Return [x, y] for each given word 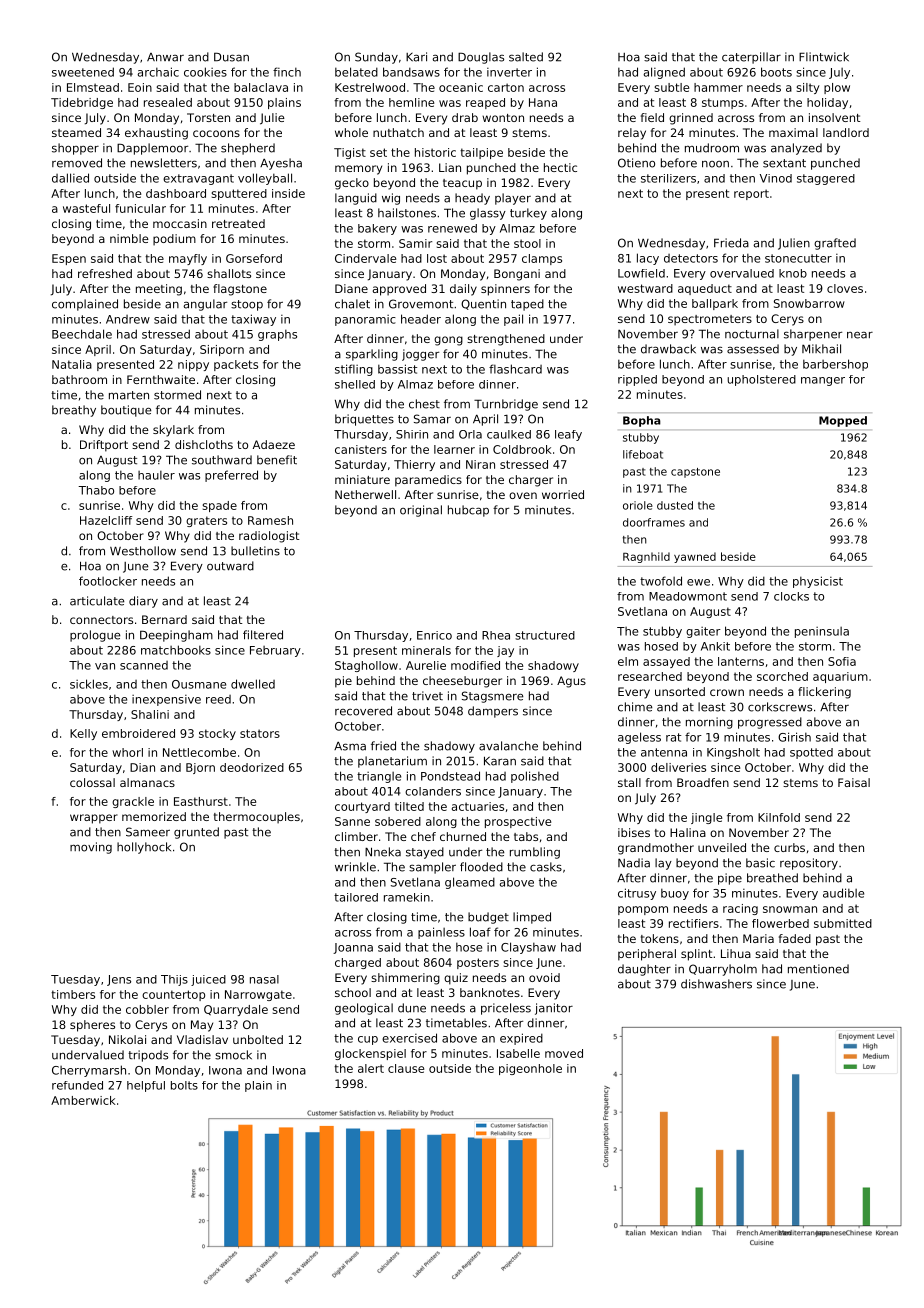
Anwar [165, 57]
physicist [818, 582]
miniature [362, 479]
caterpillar [751, 58]
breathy [74, 411]
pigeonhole [530, 1069]
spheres [92, 1026]
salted [526, 57]
